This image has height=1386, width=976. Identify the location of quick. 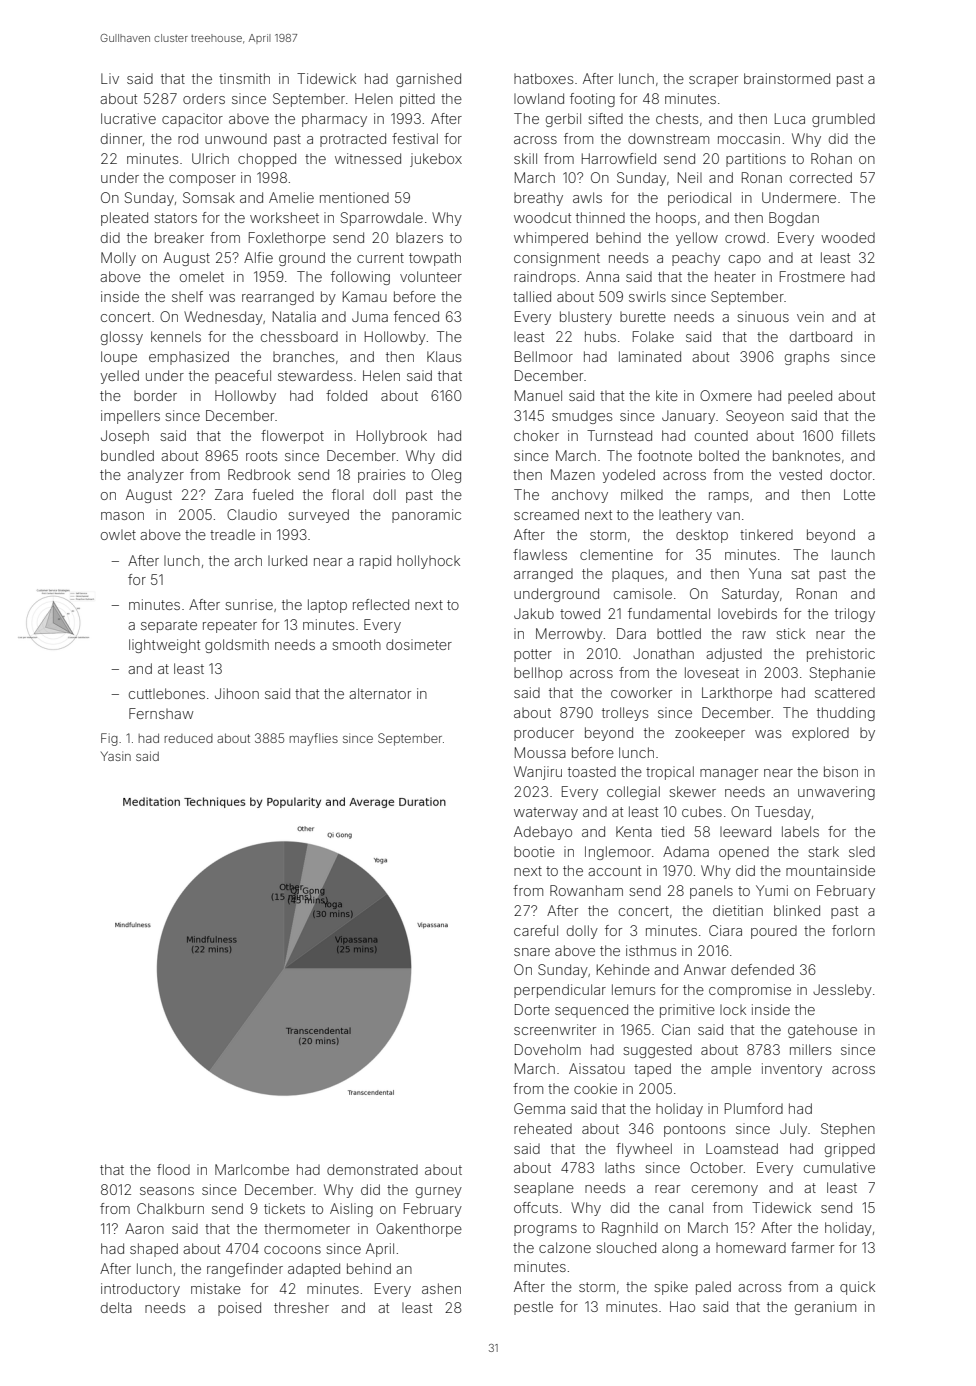
(857, 1288).
